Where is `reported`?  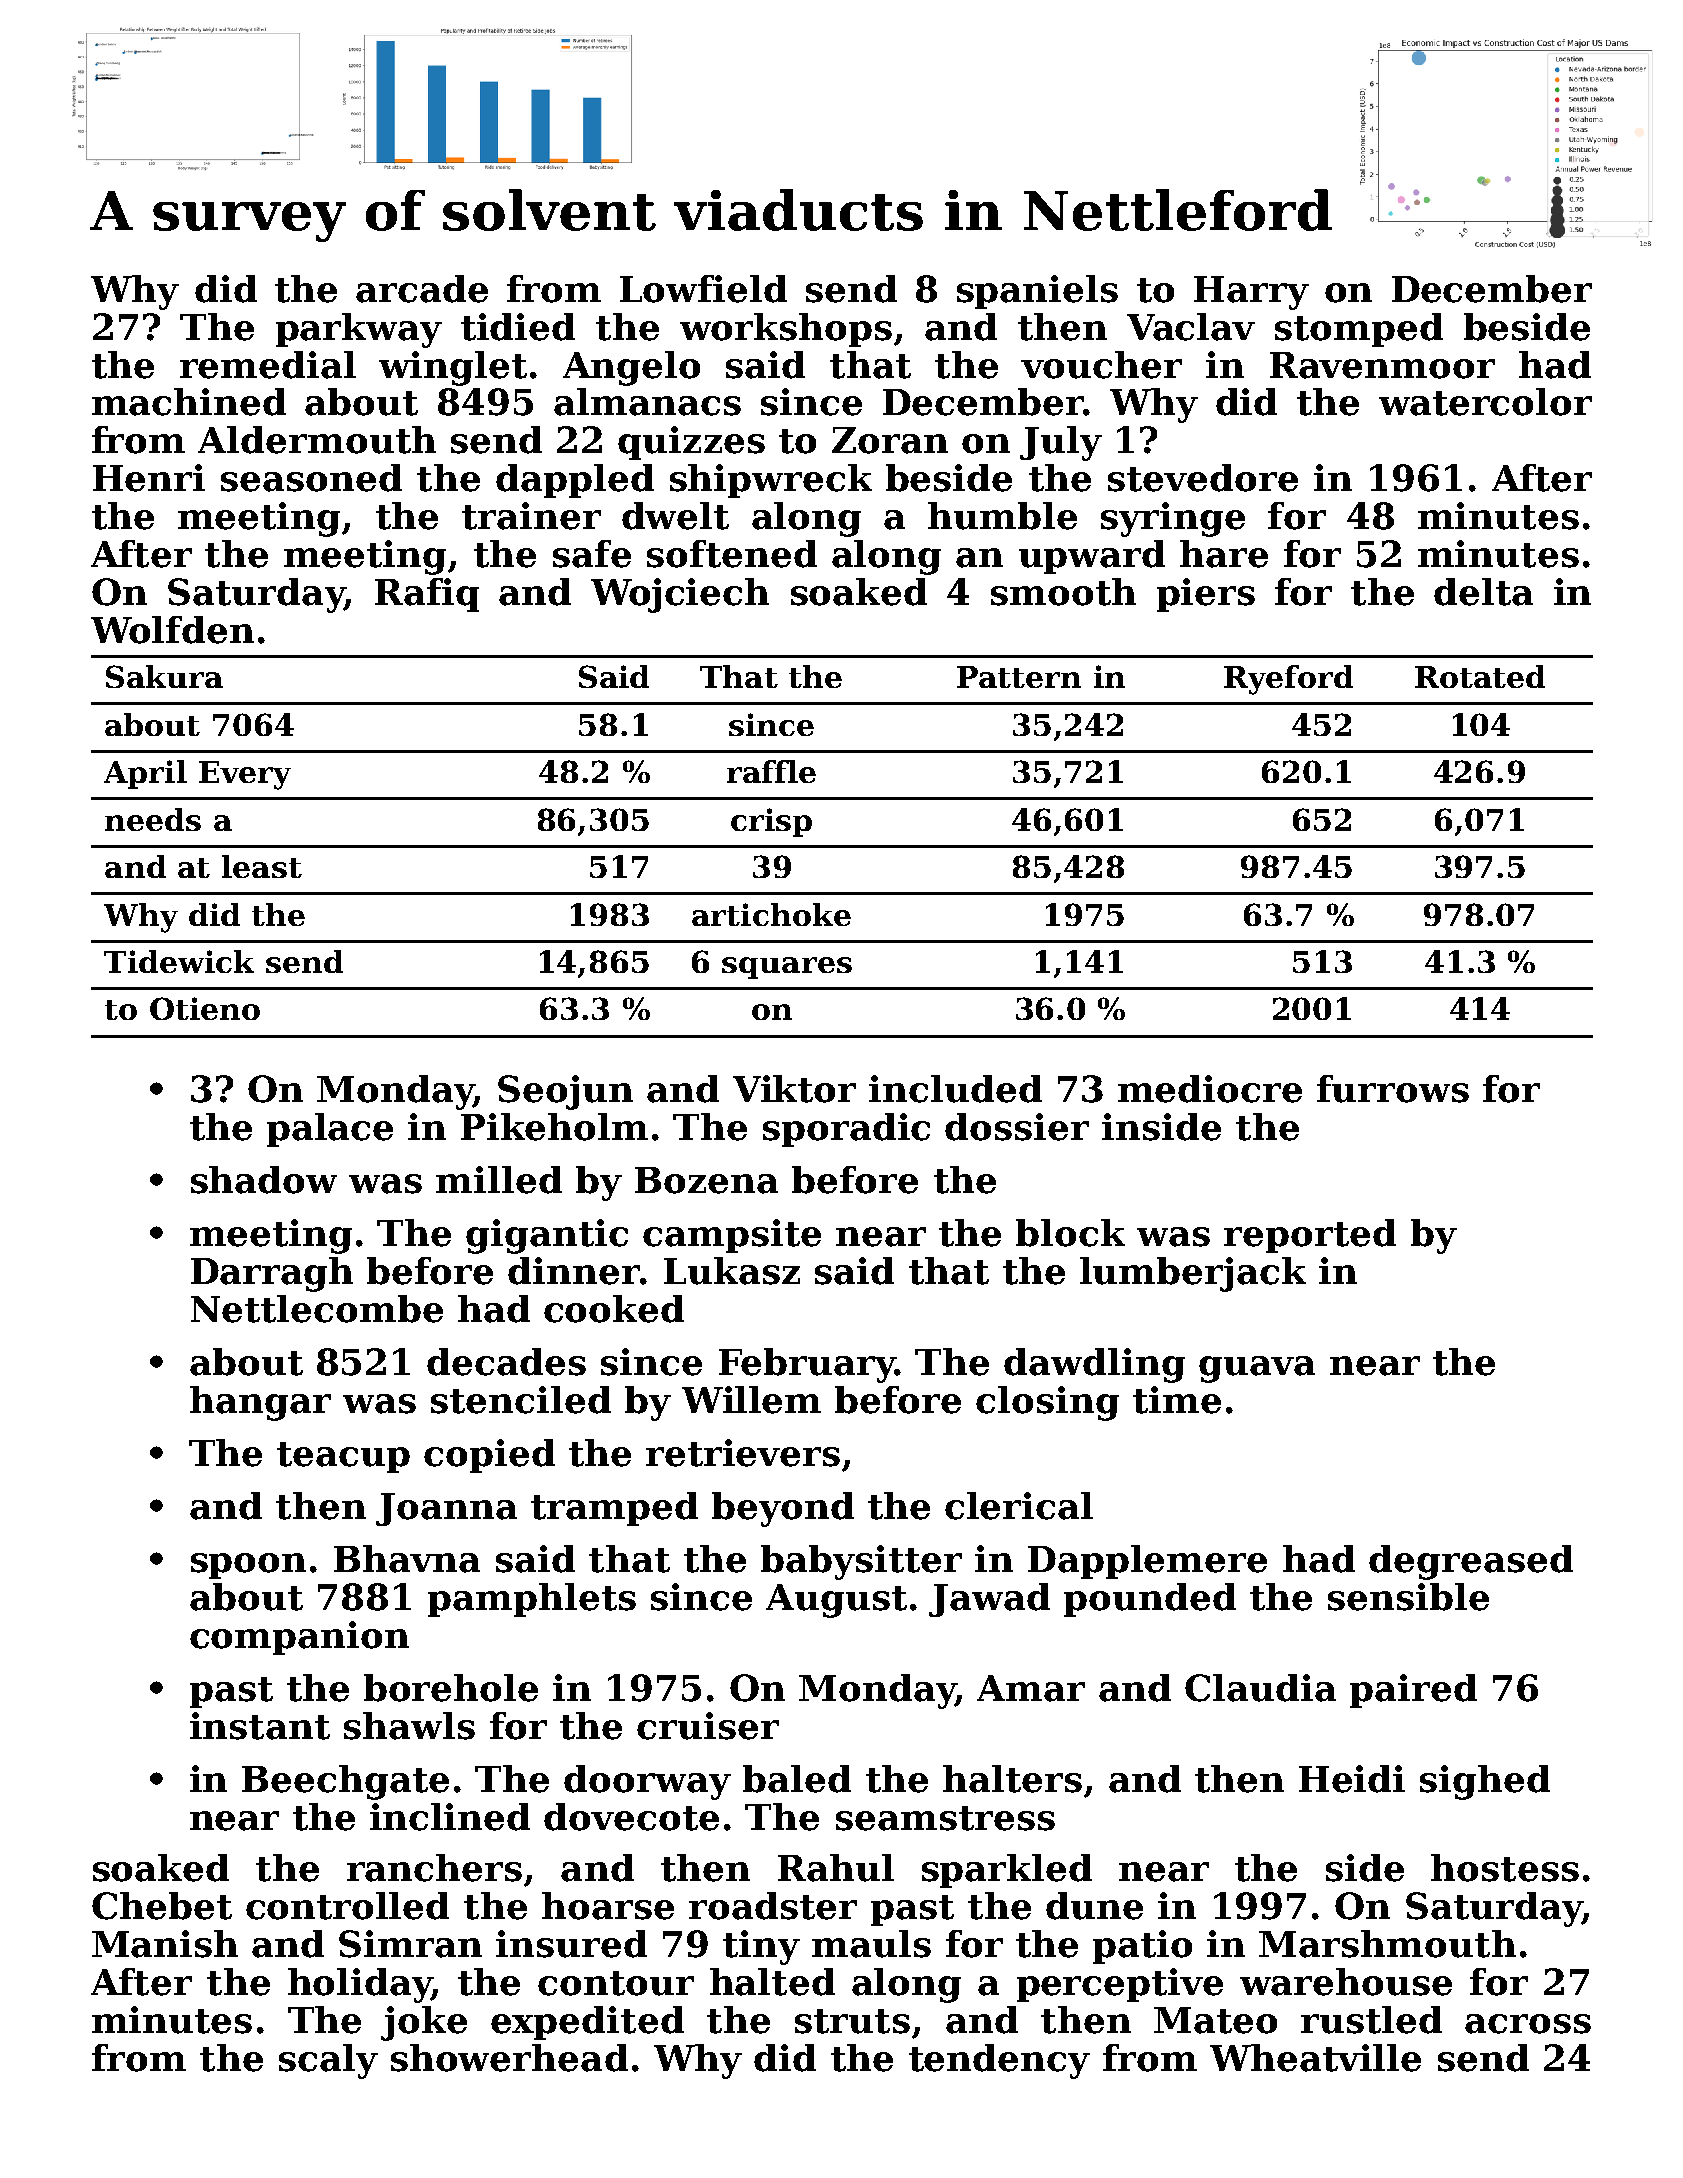
reported is located at coordinates (1310, 1236).
